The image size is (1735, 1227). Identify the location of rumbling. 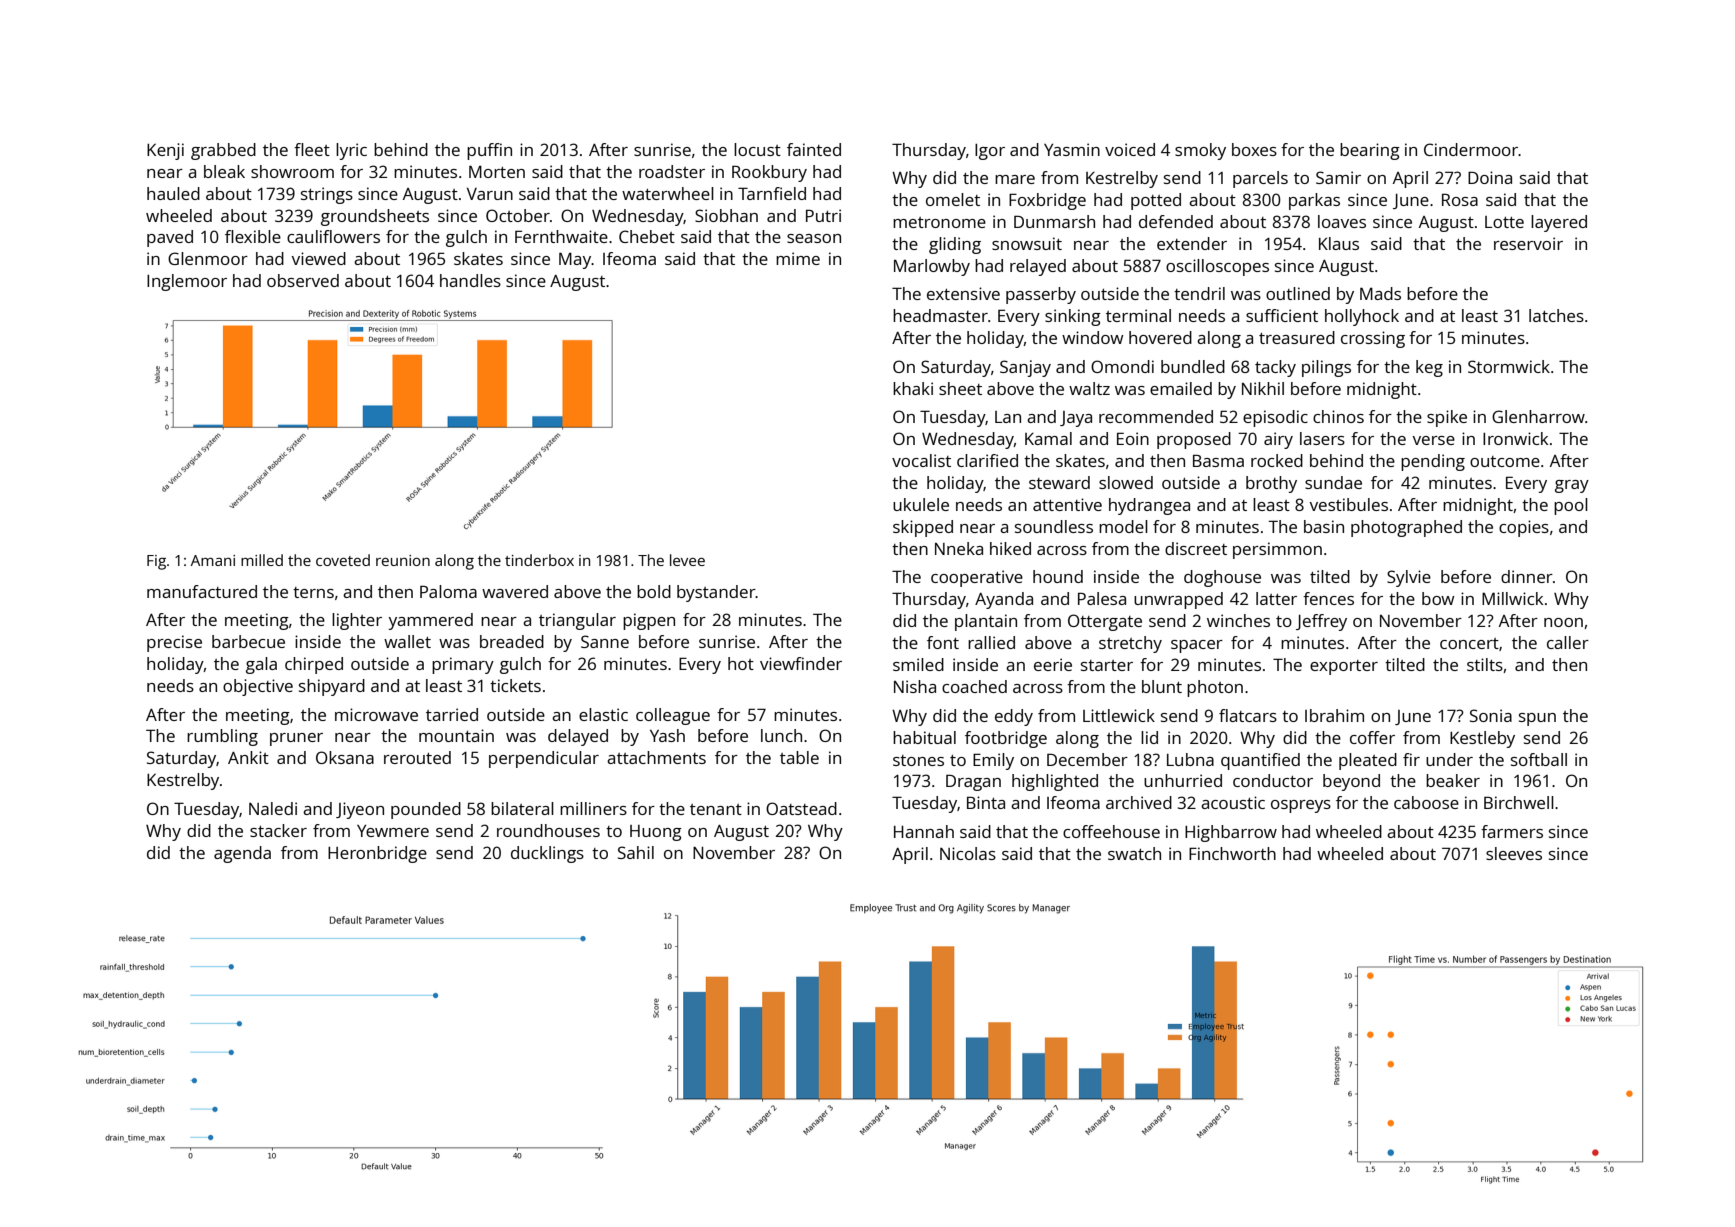
(222, 737).
